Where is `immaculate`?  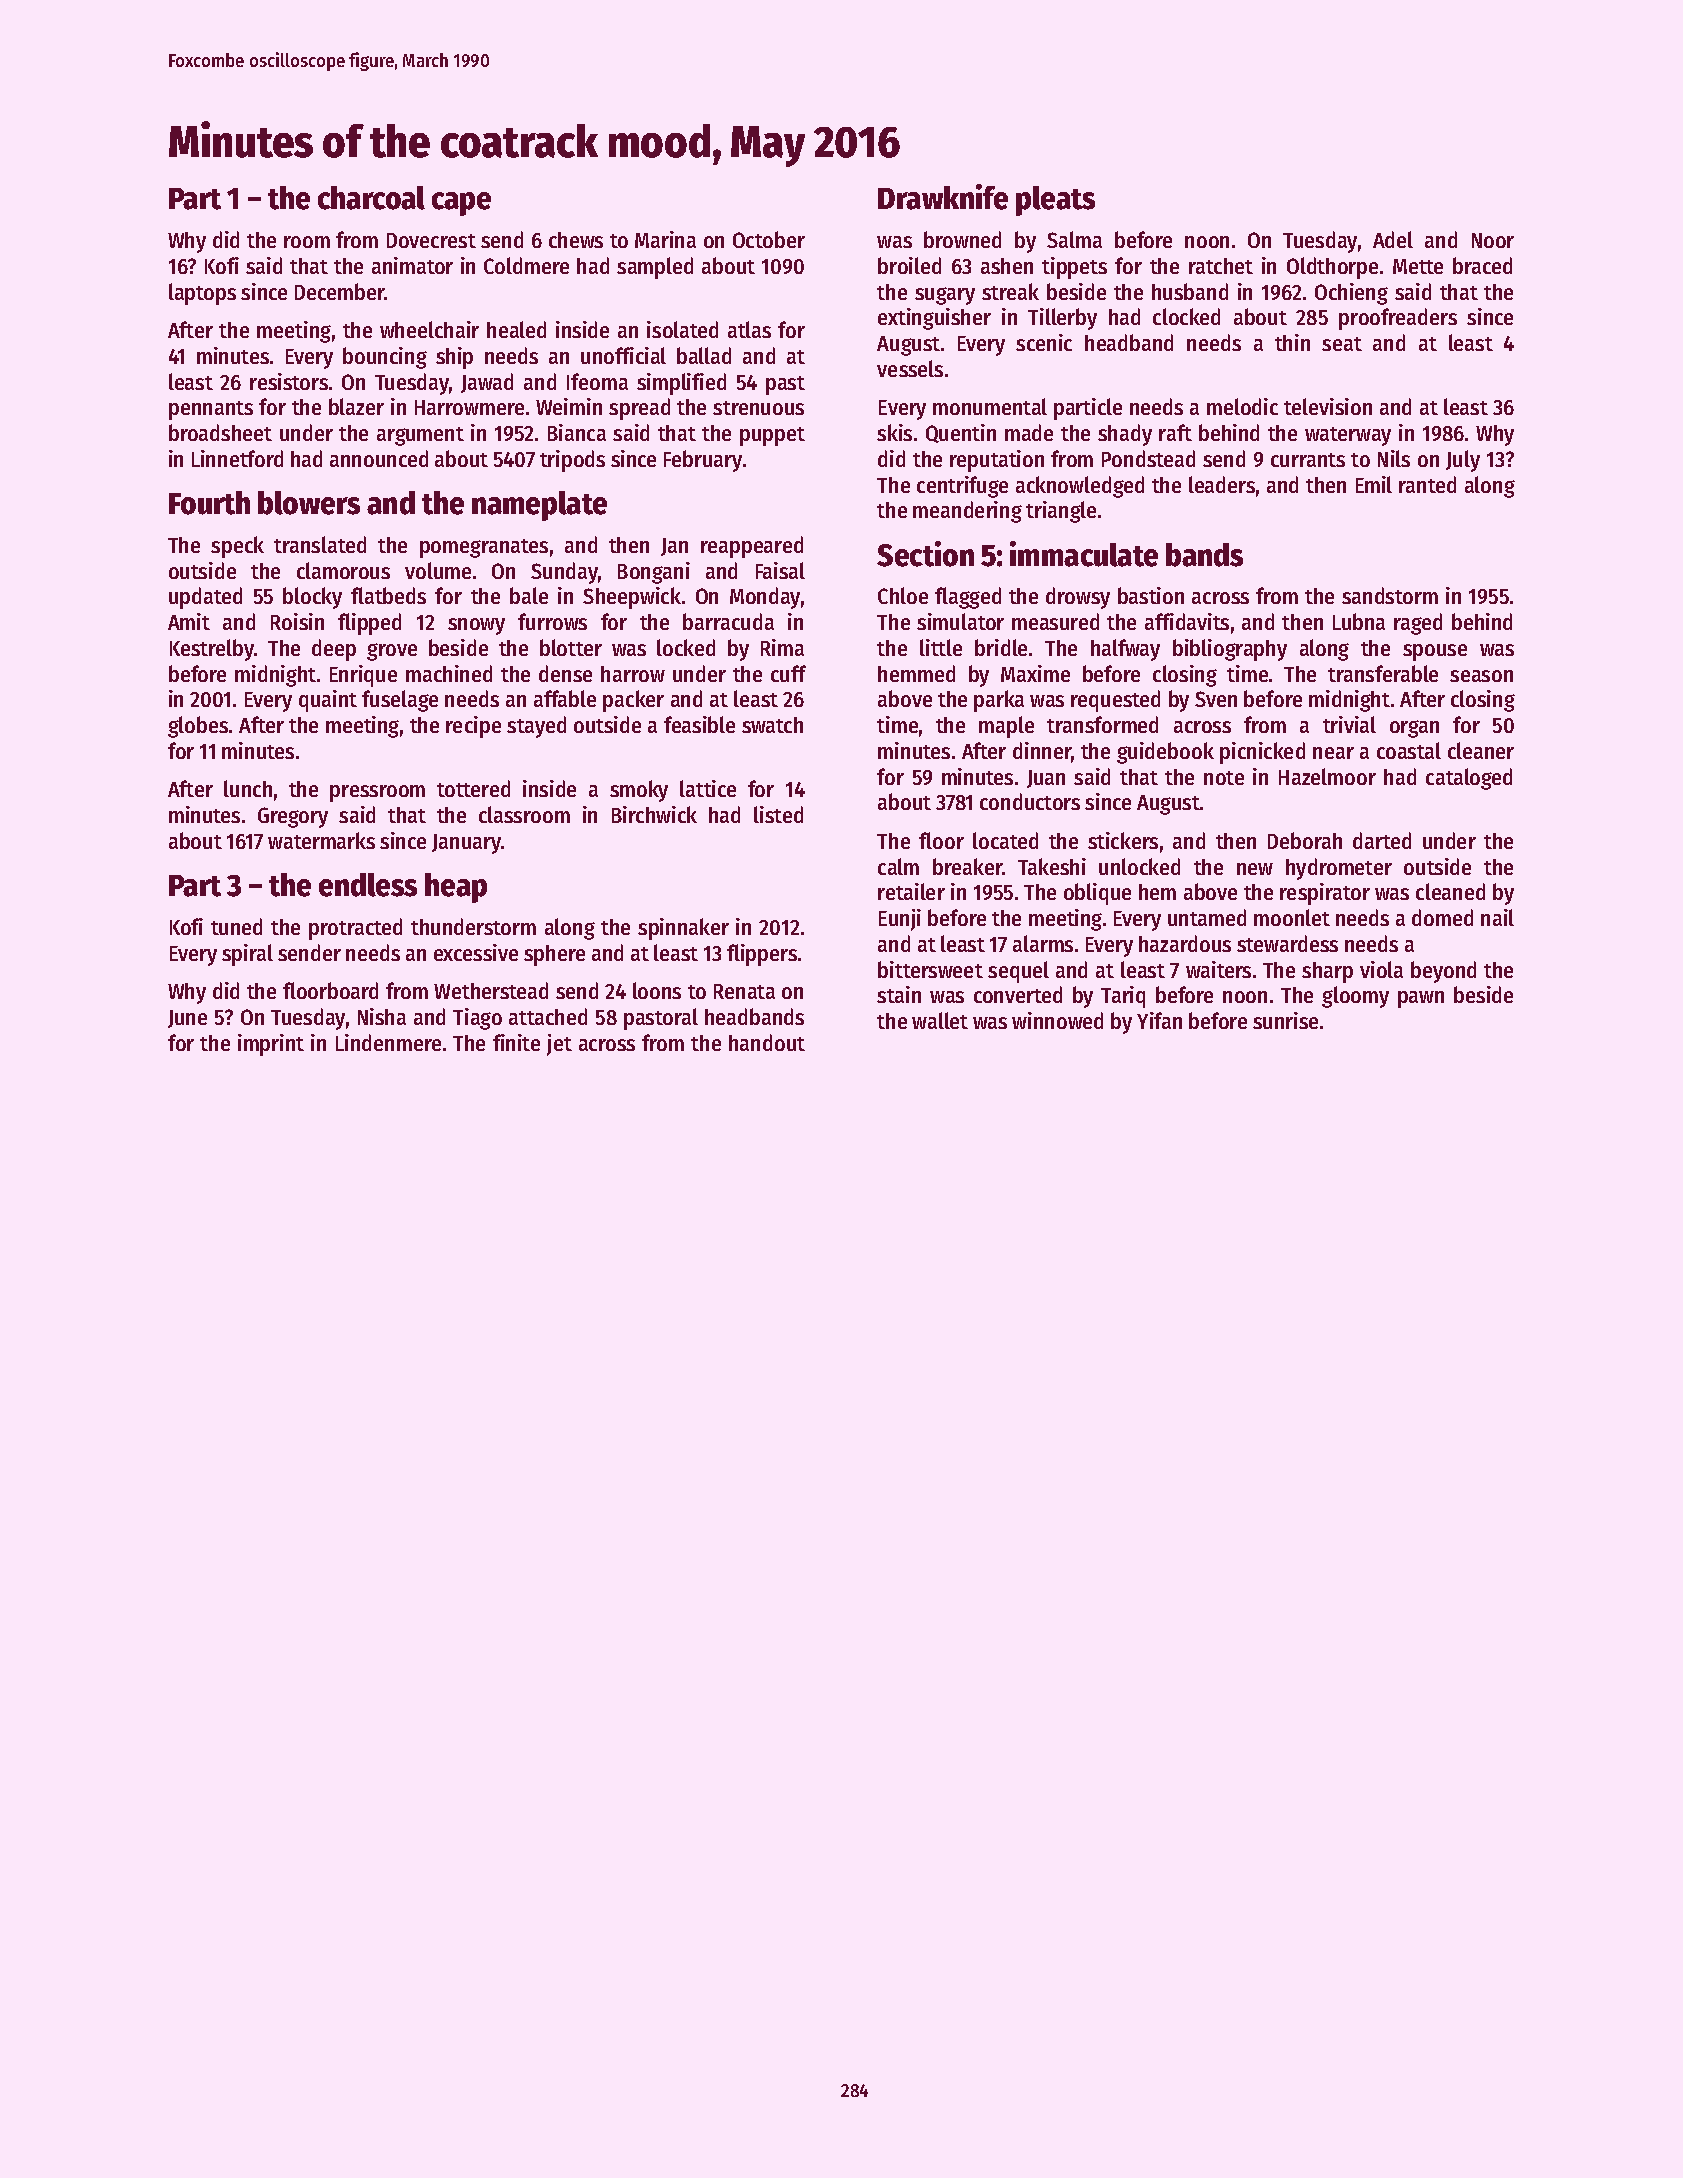 immaculate is located at coordinates (1084, 554).
